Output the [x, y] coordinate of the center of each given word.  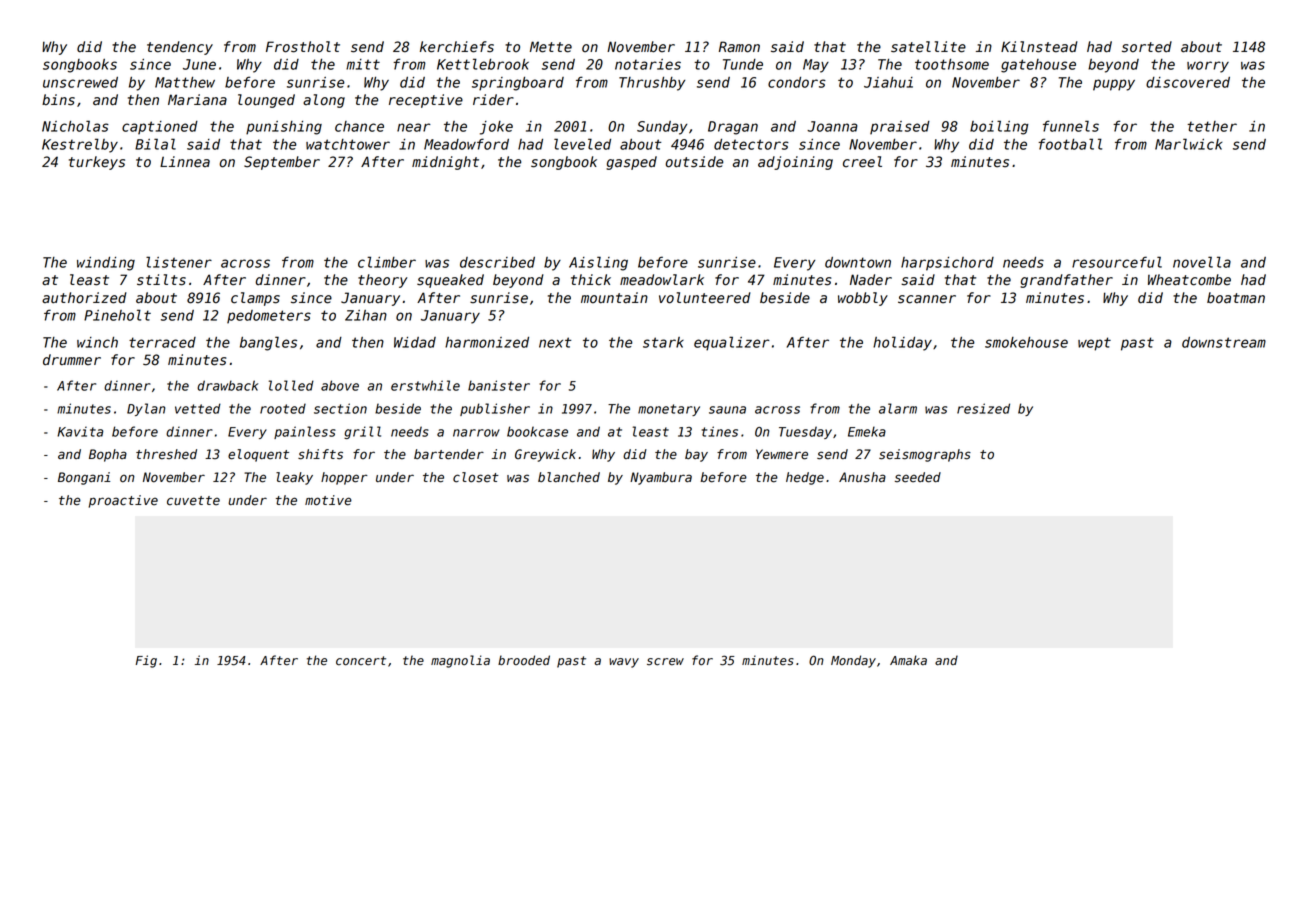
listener [179, 262]
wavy [624, 663]
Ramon [739, 47]
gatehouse [1038, 66]
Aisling [598, 263]
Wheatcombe [1189, 280]
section [340, 408]
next [555, 342]
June [199, 64]
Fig [146, 661]
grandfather [1066, 281]
